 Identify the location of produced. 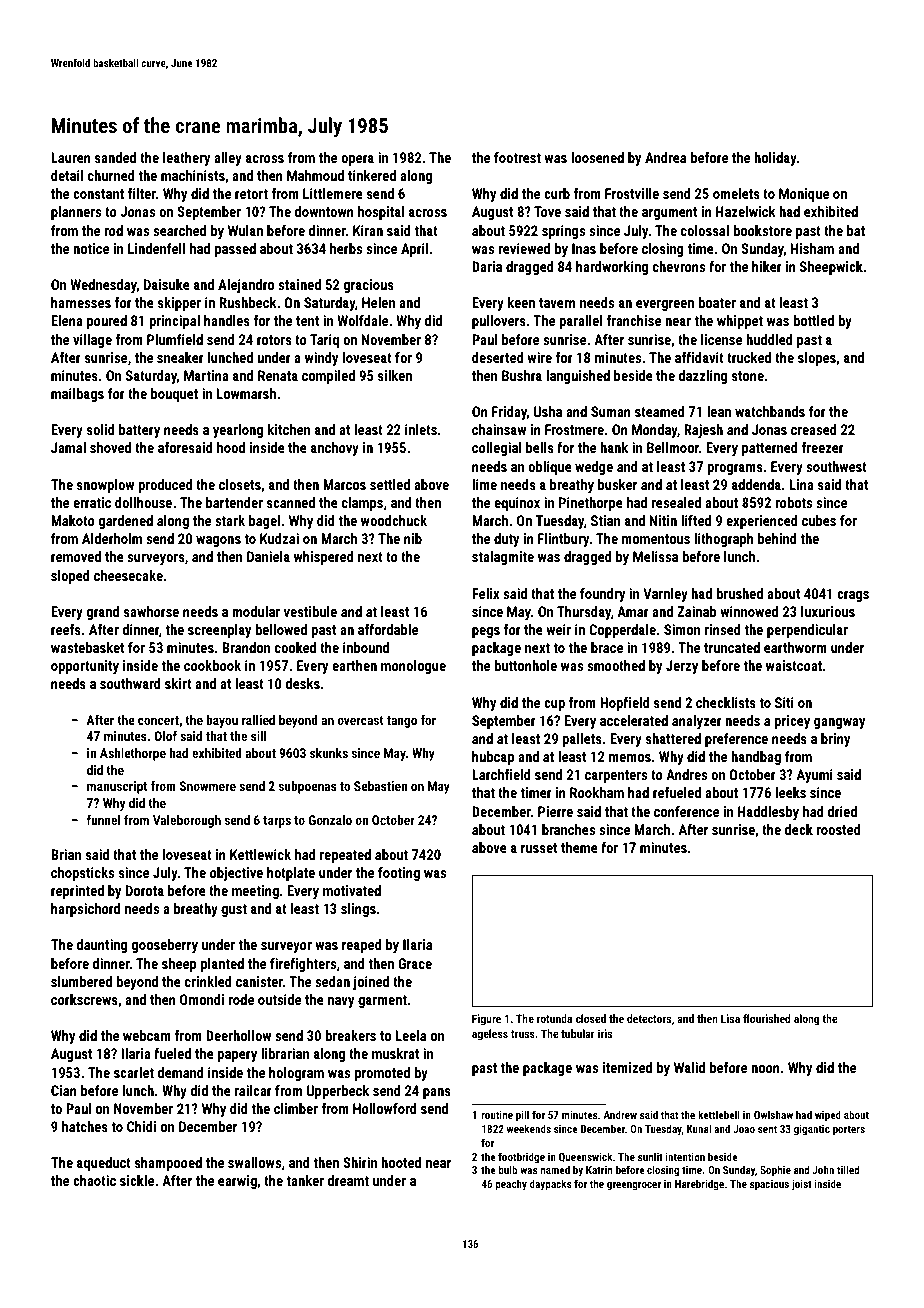
(165, 486).
